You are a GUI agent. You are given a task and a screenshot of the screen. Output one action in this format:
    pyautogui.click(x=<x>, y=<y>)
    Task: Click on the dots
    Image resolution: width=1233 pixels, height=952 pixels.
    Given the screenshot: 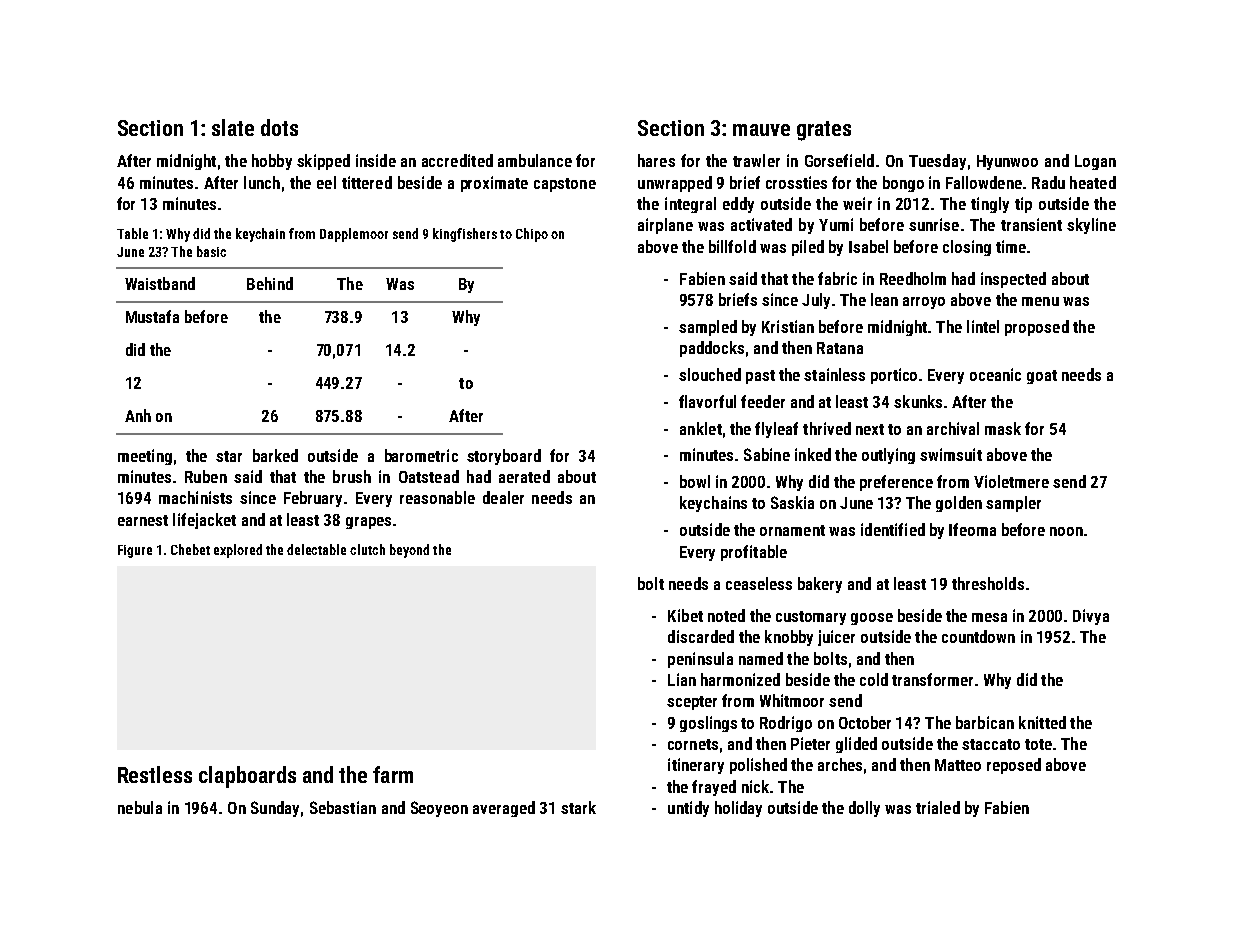 What is the action you would take?
    pyautogui.click(x=279, y=127)
